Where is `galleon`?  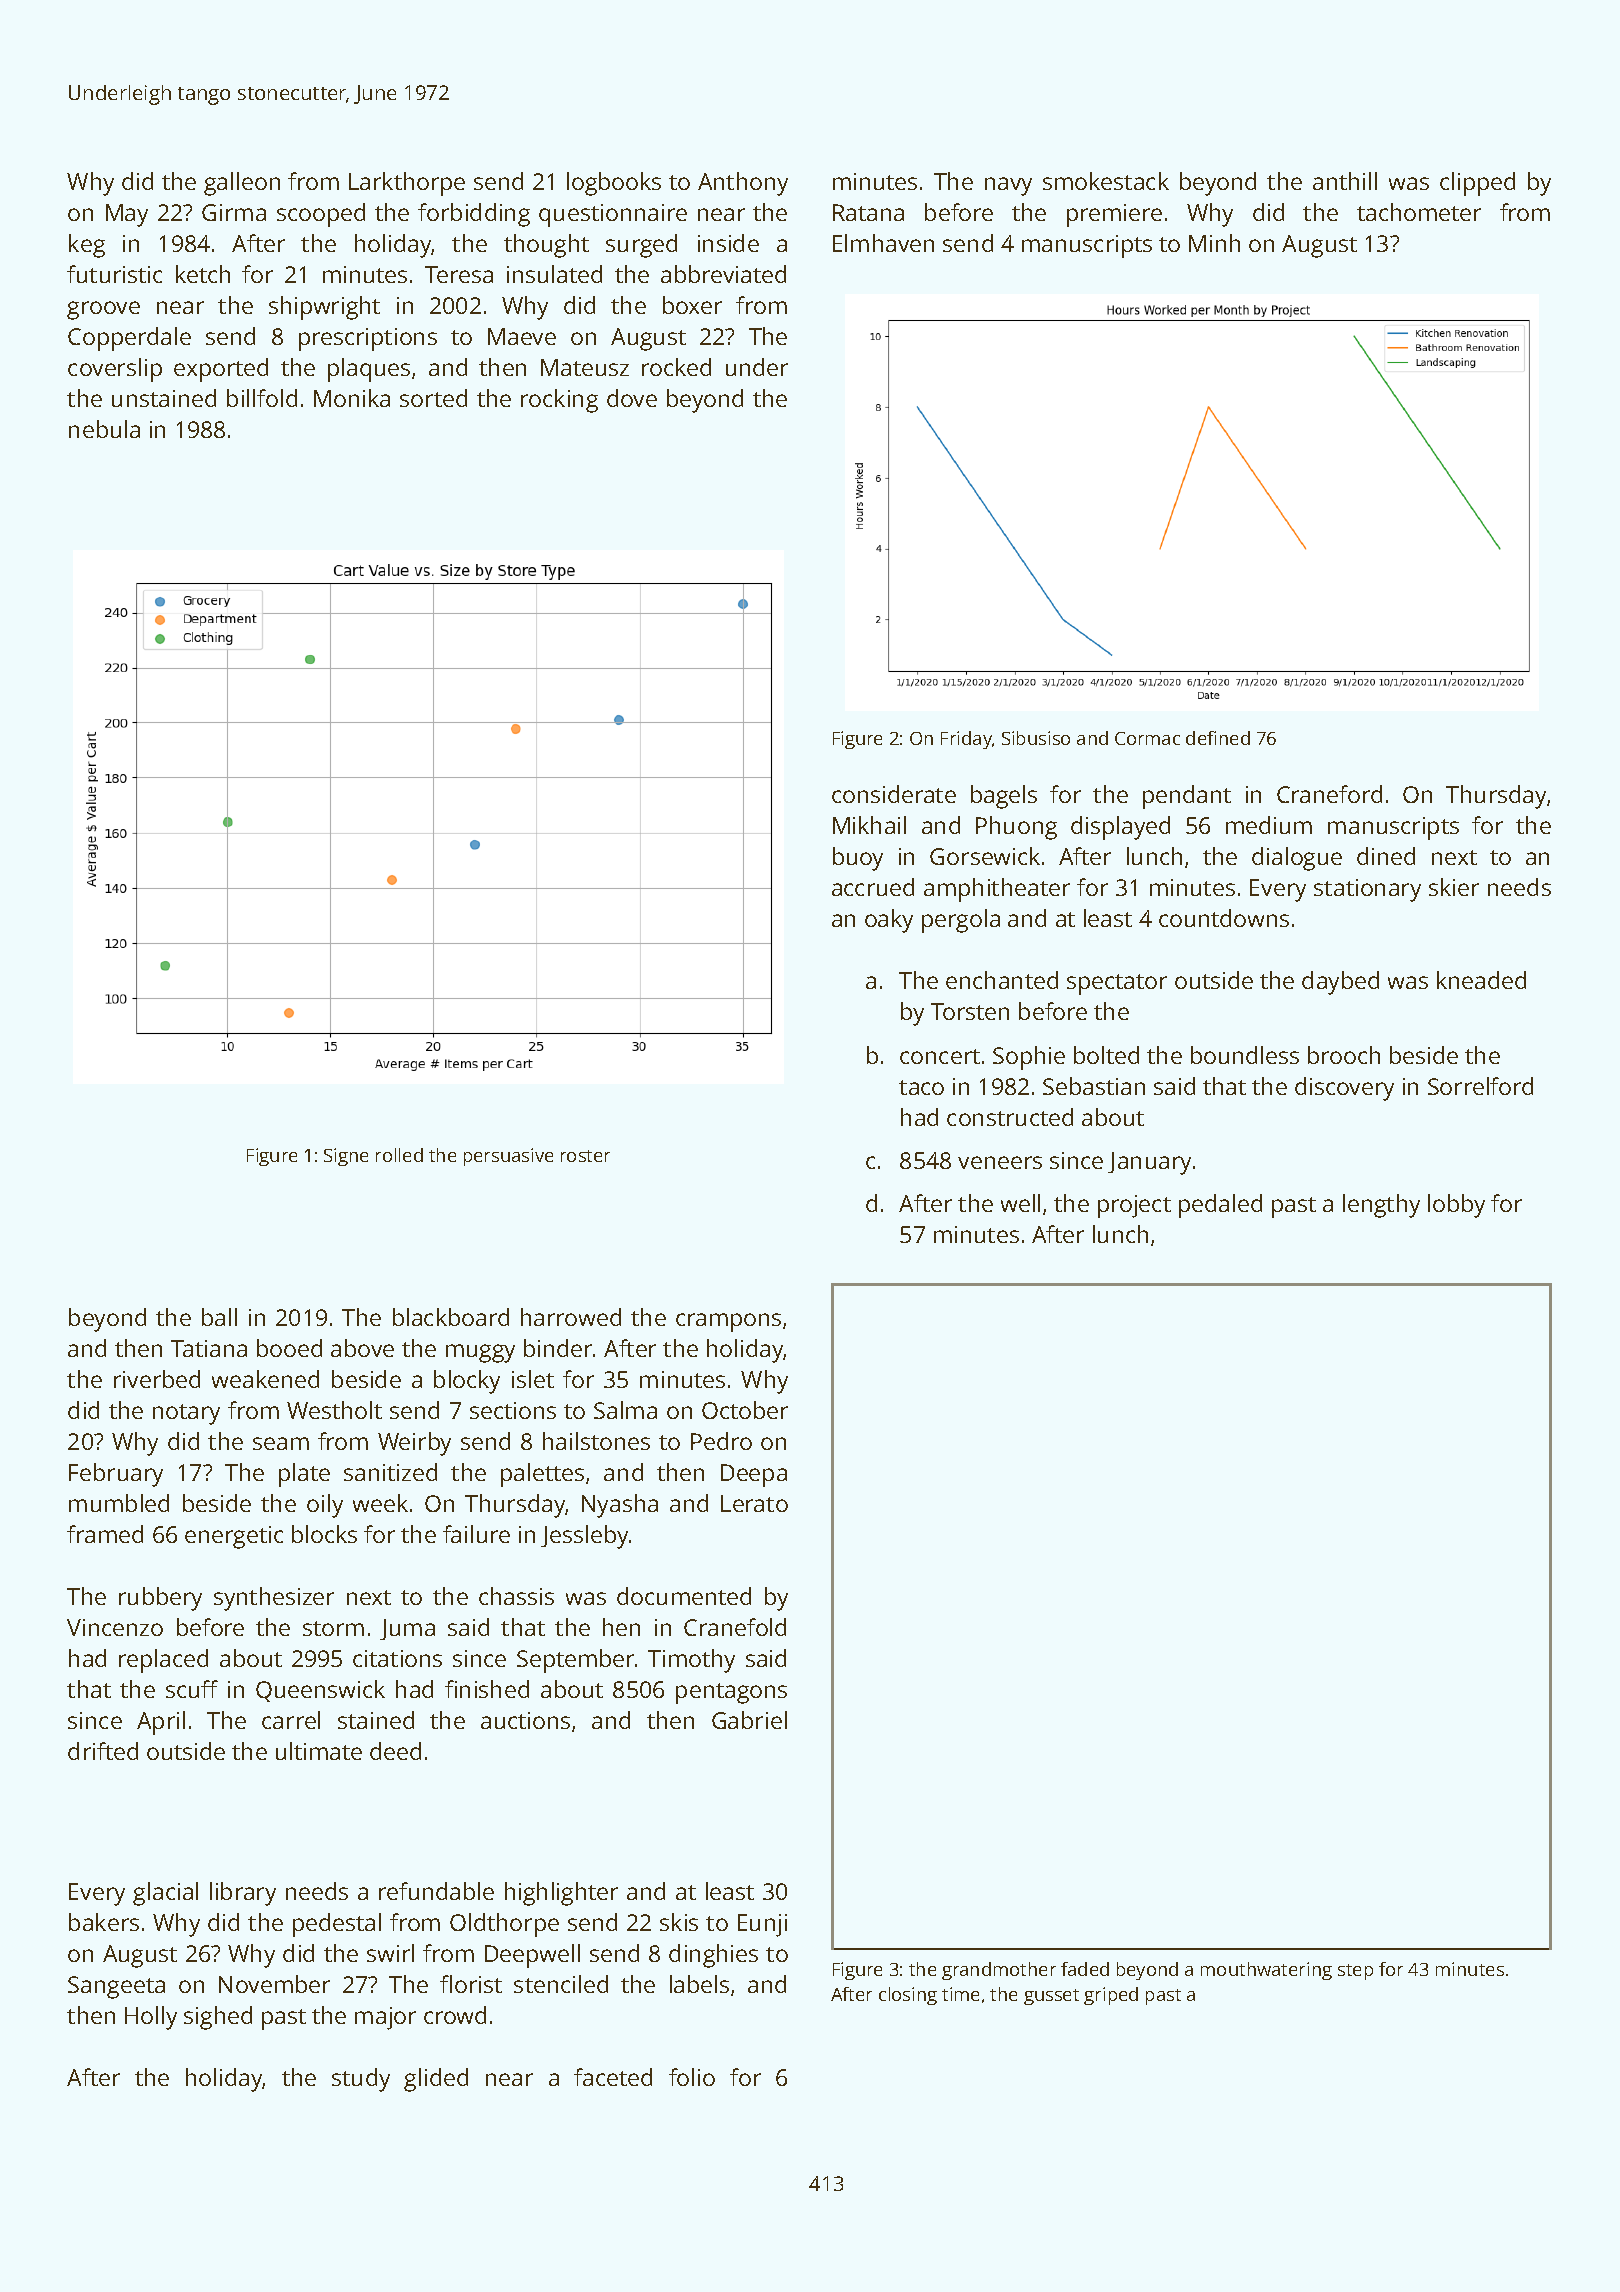 galleon is located at coordinates (242, 184).
